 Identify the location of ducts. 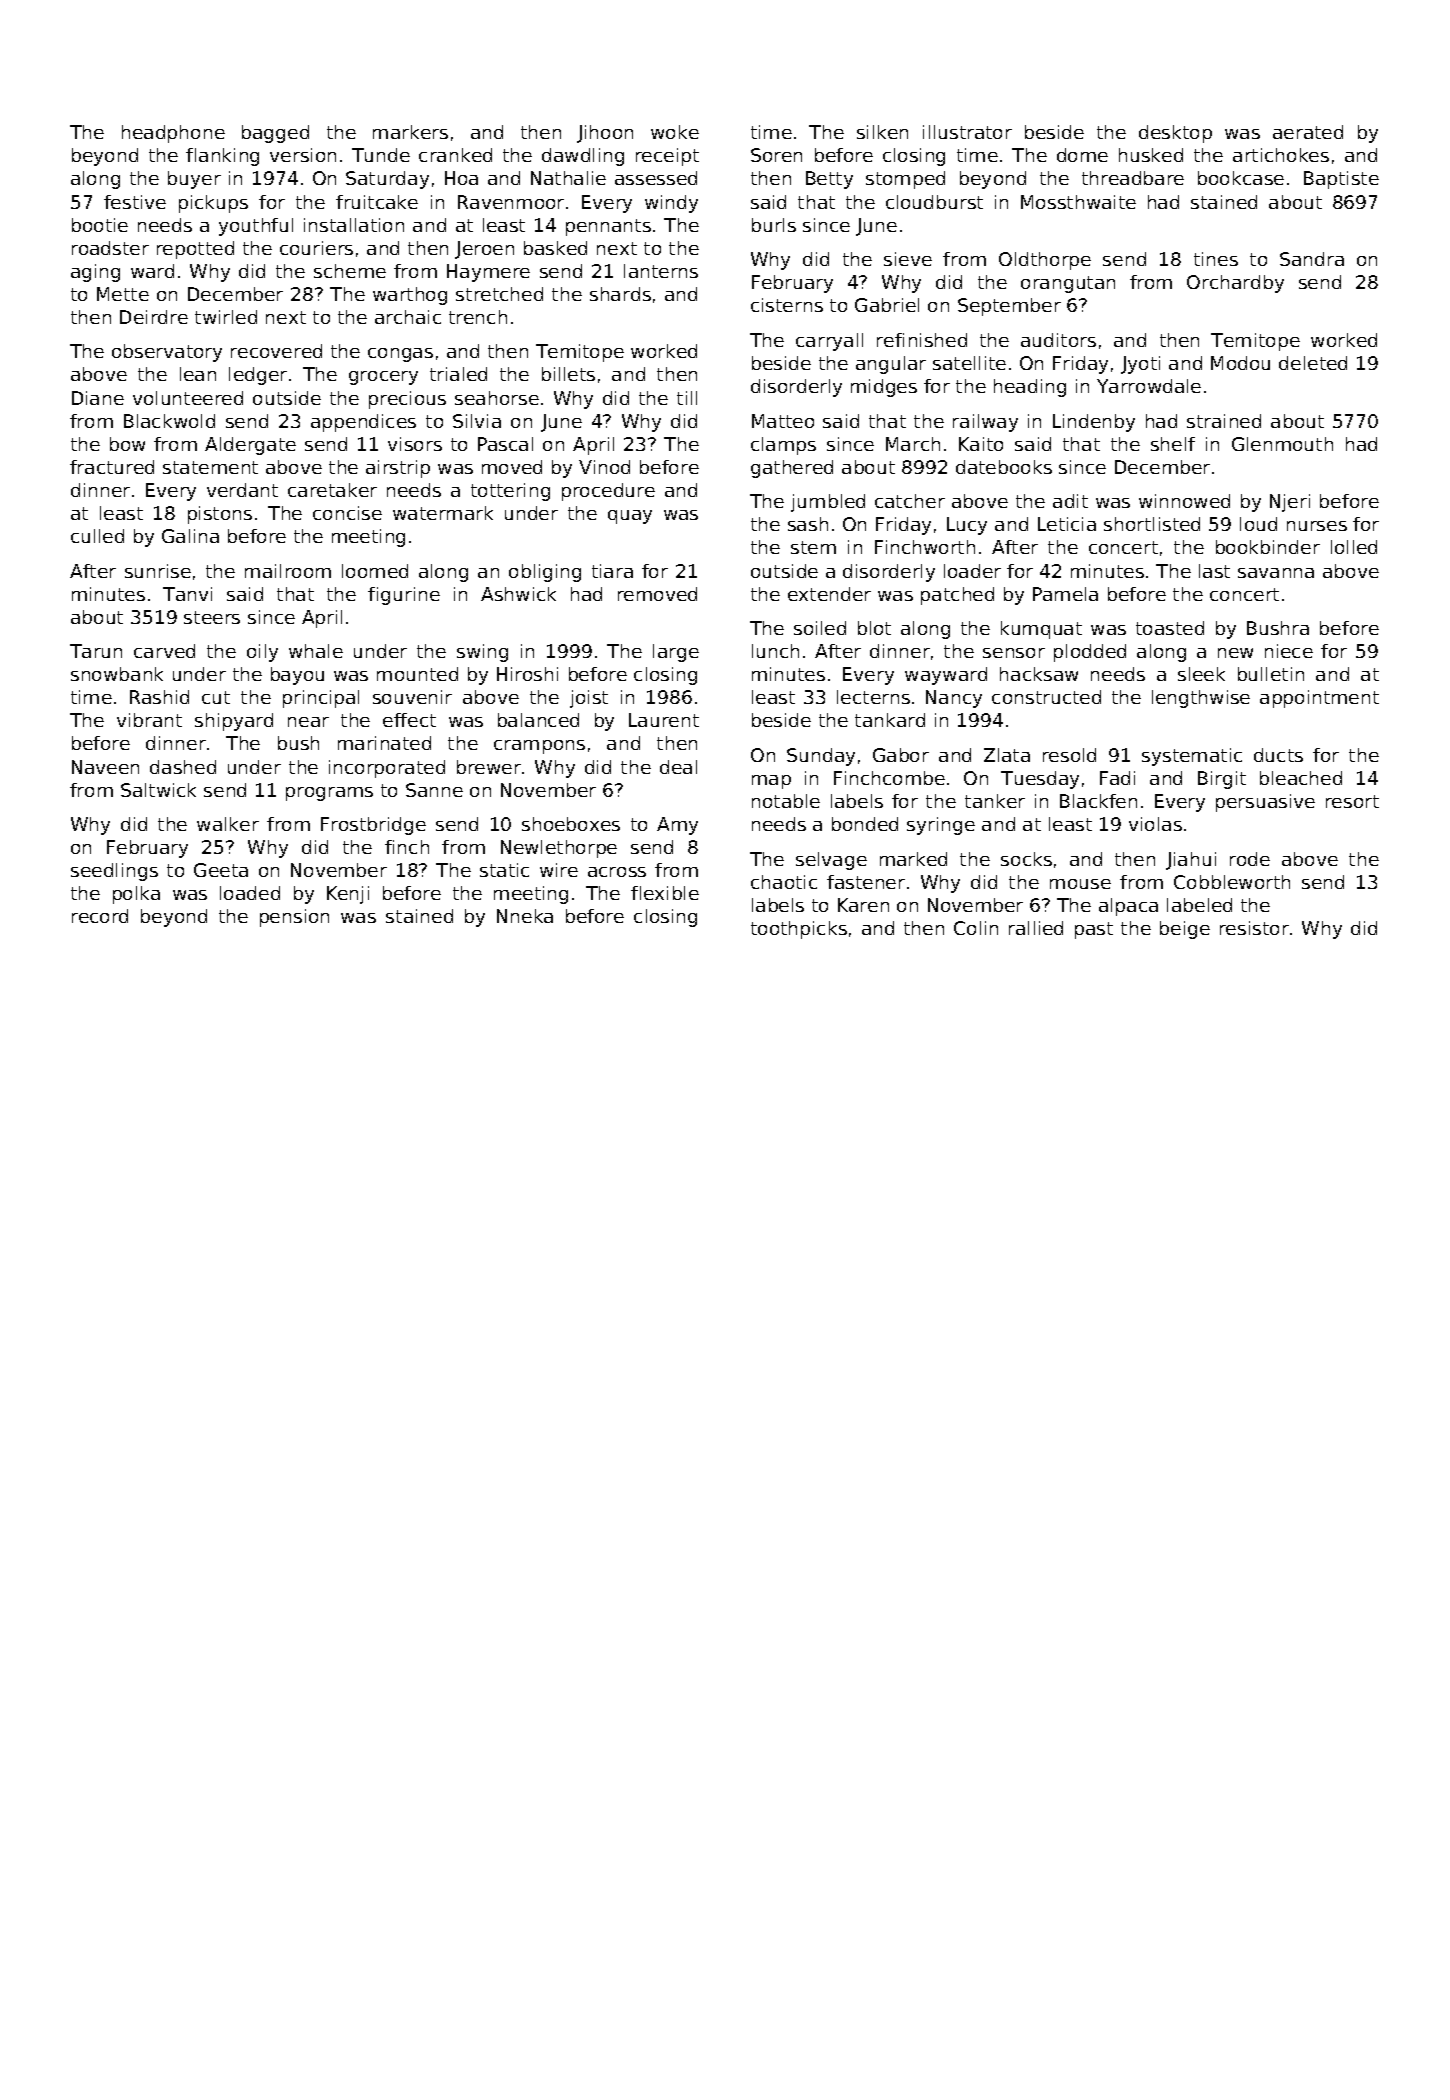
(1278, 755).
